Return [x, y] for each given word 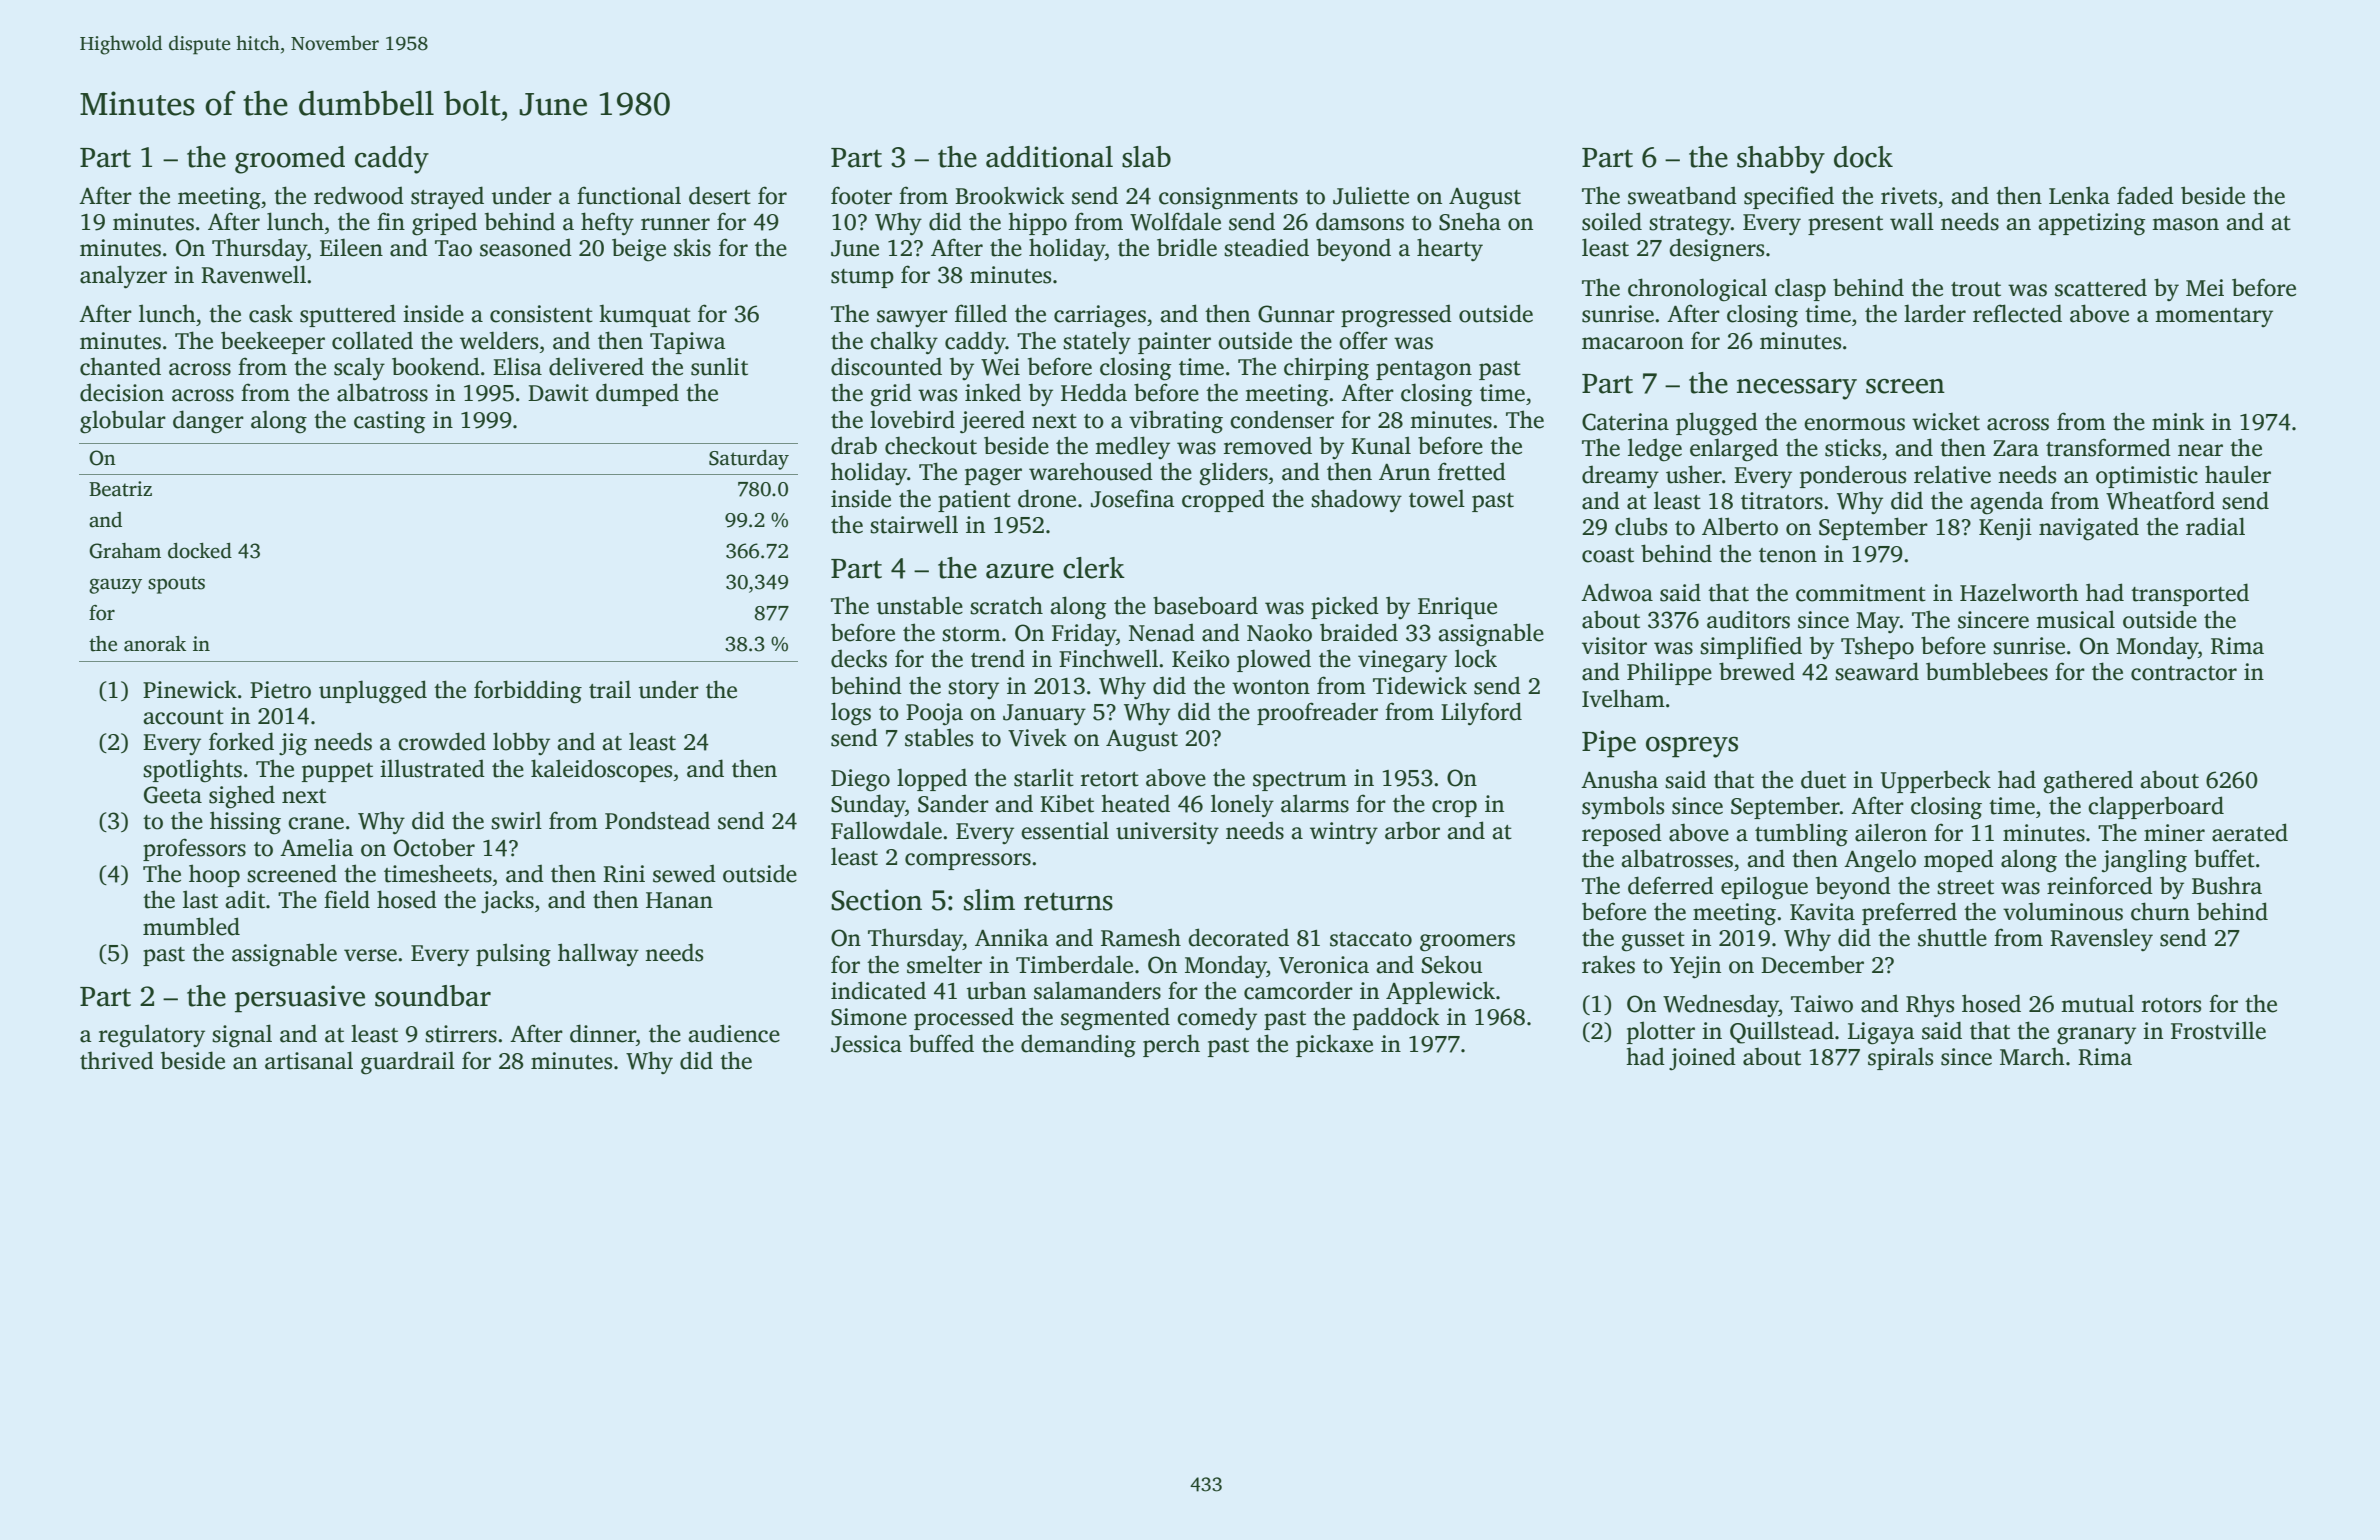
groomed [290, 160]
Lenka [2079, 195]
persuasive [300, 999]
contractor [2184, 673]
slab [1146, 157]
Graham [125, 551]
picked [1345, 607]
